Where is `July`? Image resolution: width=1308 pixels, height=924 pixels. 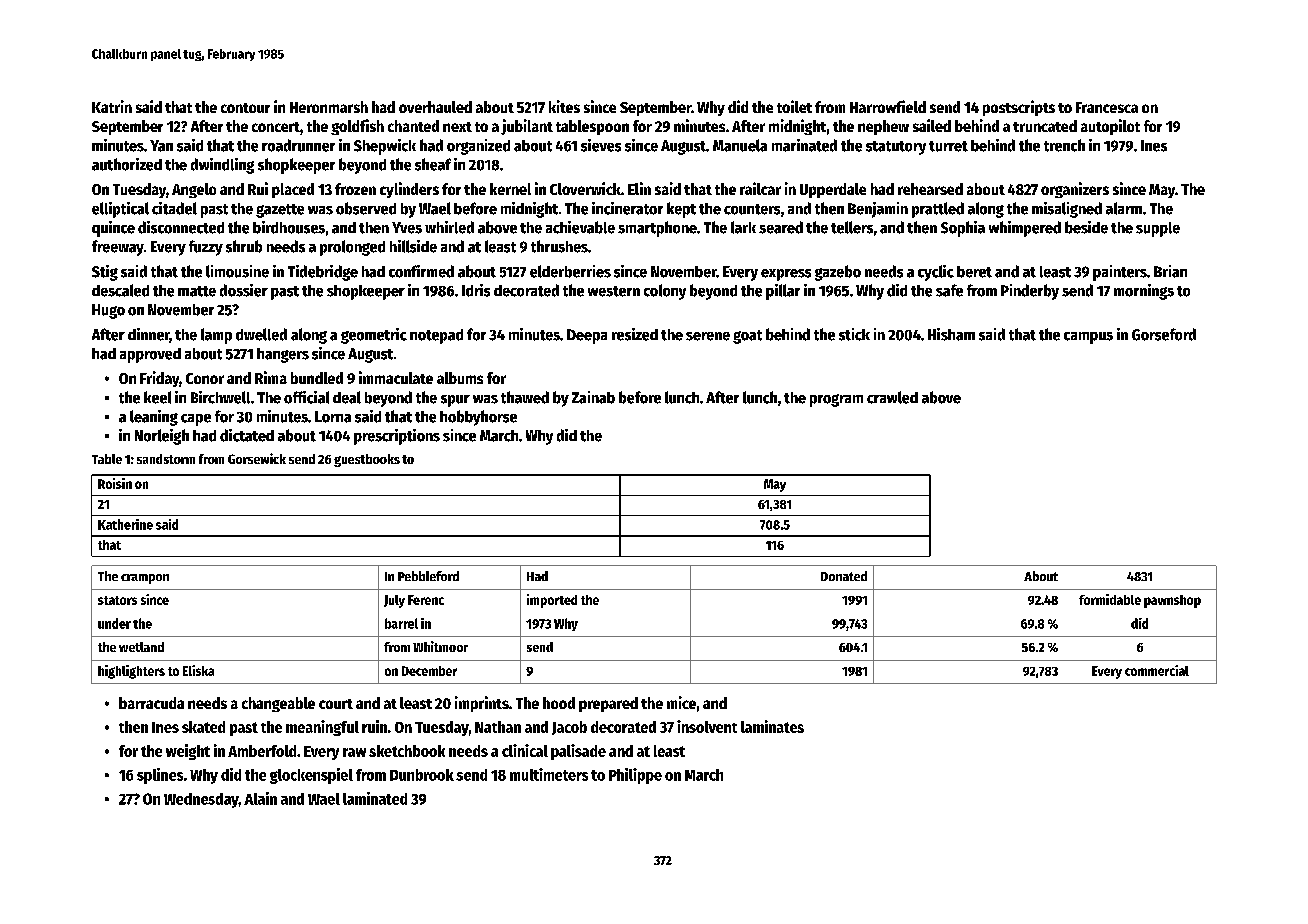 July is located at coordinates (394, 601).
